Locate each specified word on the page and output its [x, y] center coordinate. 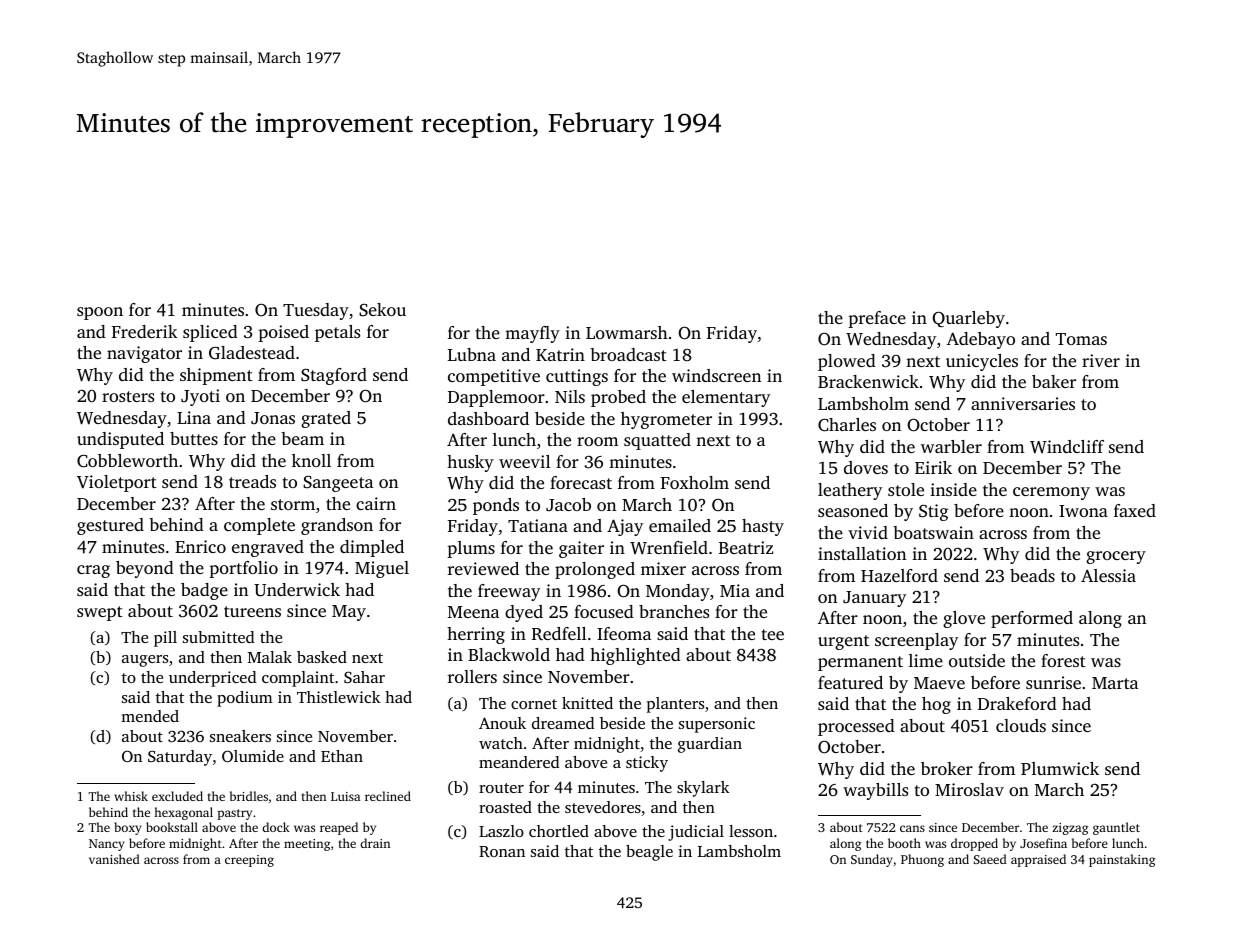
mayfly [532, 334]
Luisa [345, 796]
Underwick [297, 590]
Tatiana [538, 525]
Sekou [382, 310]
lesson [751, 831]
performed [1032, 619]
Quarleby [968, 319]
